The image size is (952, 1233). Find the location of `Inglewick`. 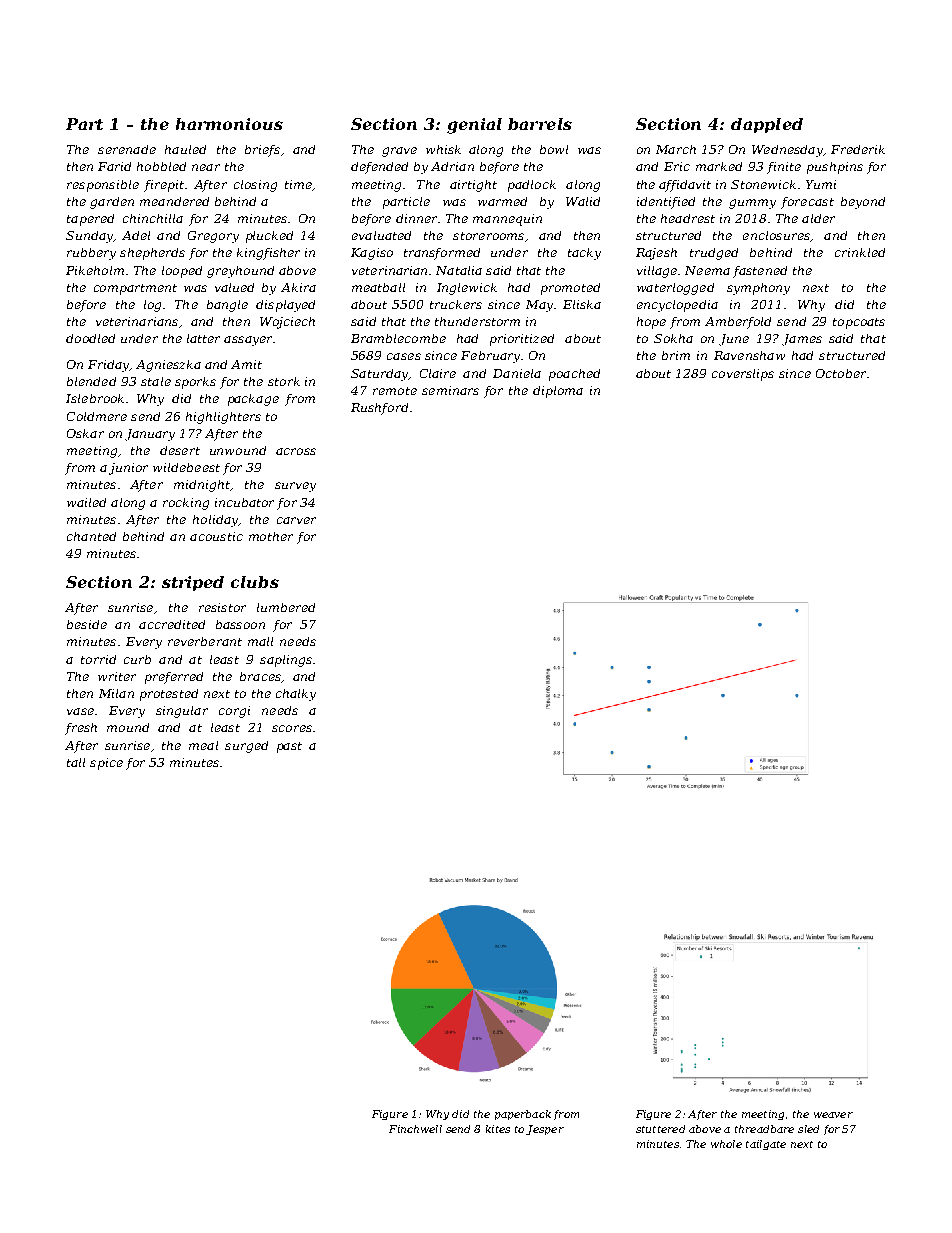

Inglewick is located at coordinates (467, 289).
